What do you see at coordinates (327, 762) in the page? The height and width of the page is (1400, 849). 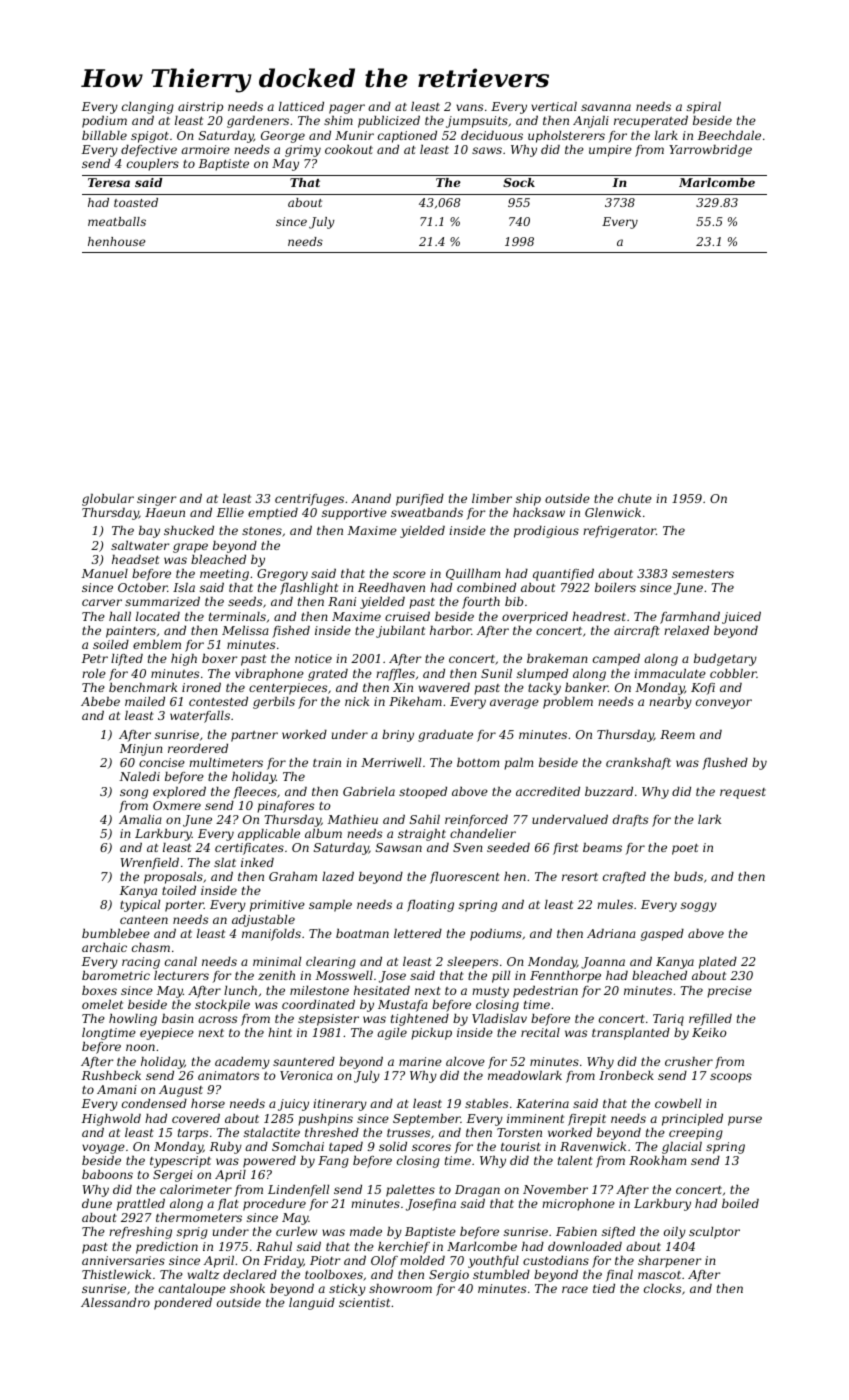 I see `train` at bounding box center [327, 762].
